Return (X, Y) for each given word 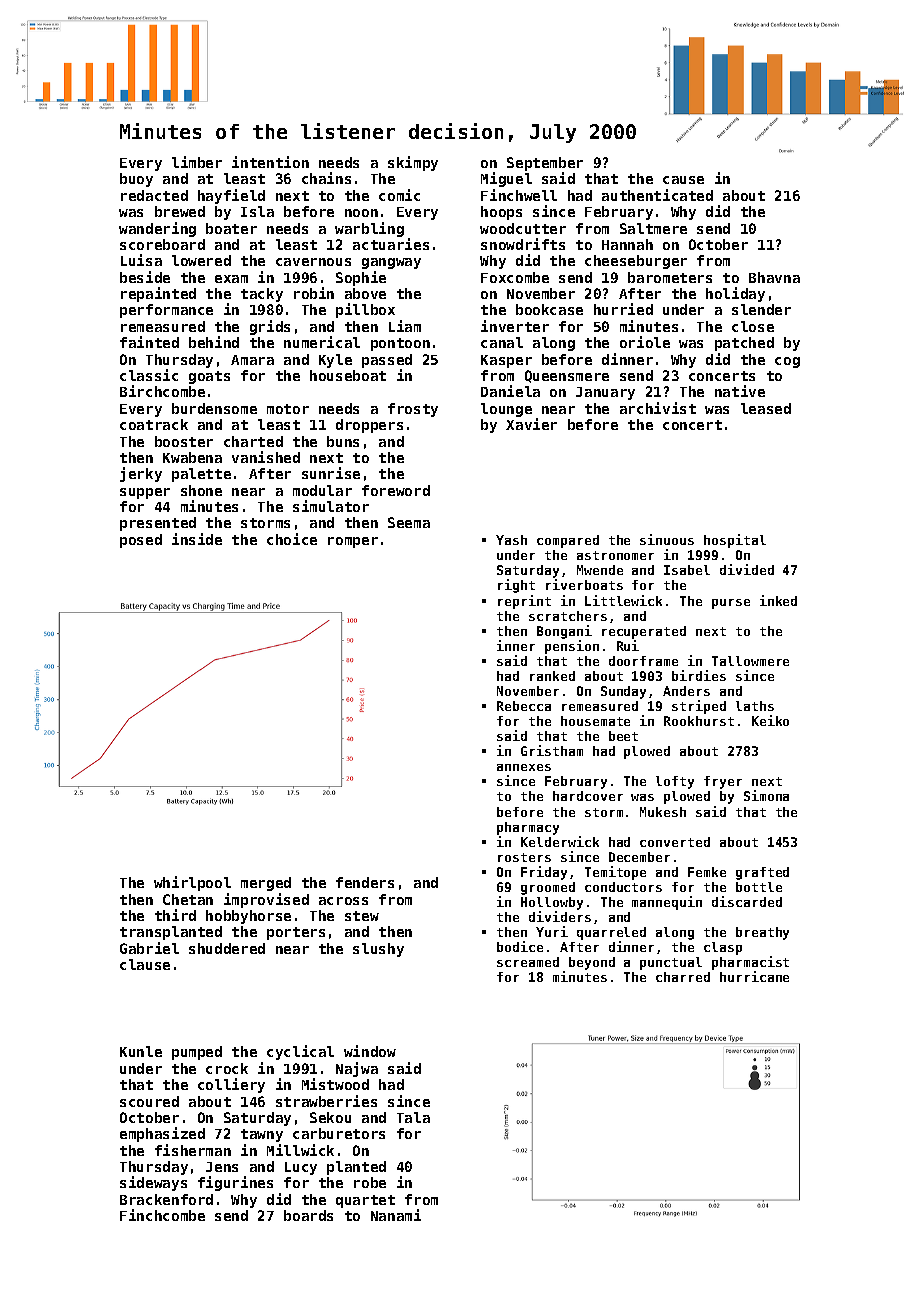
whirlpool (192, 883)
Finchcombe (162, 1215)
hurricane (754, 976)
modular (322, 490)
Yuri (552, 931)
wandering (157, 229)
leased (766, 408)
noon (361, 213)
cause (683, 180)
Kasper (506, 361)
